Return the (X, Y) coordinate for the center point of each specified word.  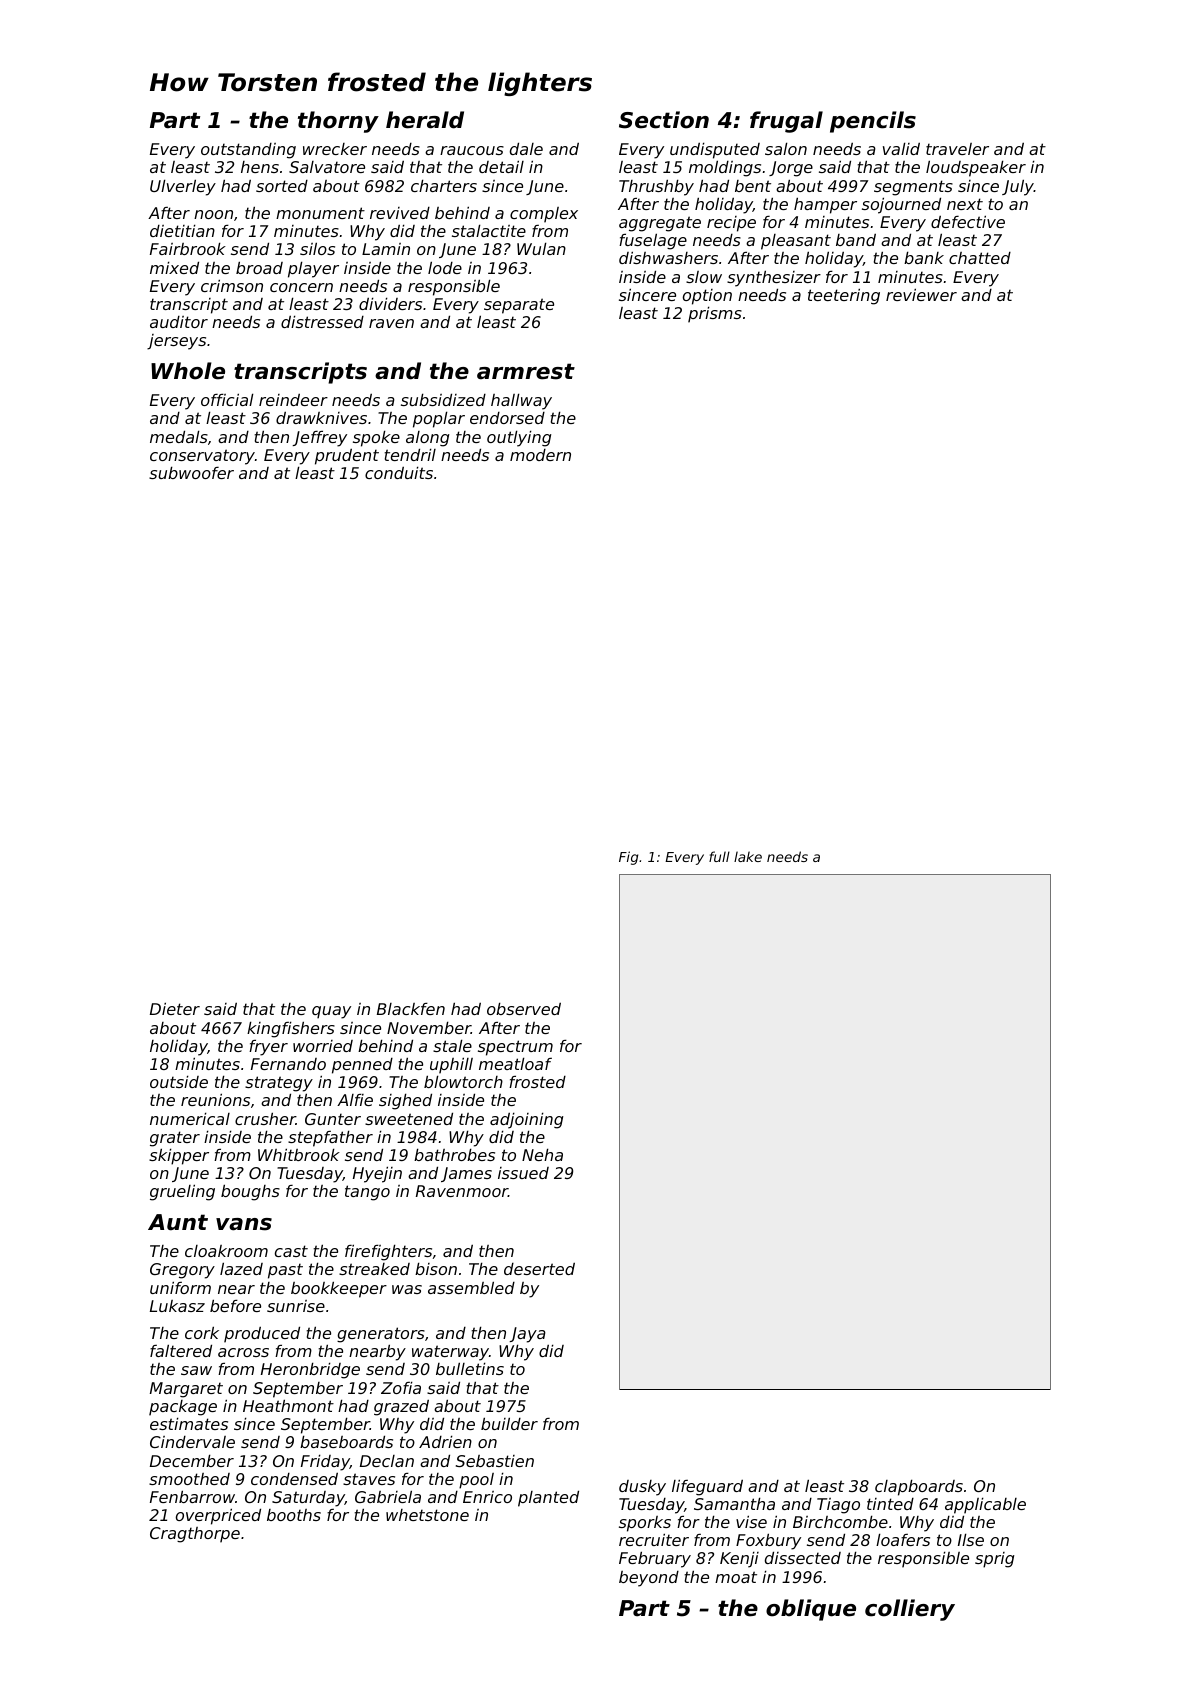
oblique (811, 1610)
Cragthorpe (195, 1535)
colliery (910, 1610)
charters (444, 185)
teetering (844, 296)
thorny (338, 122)
